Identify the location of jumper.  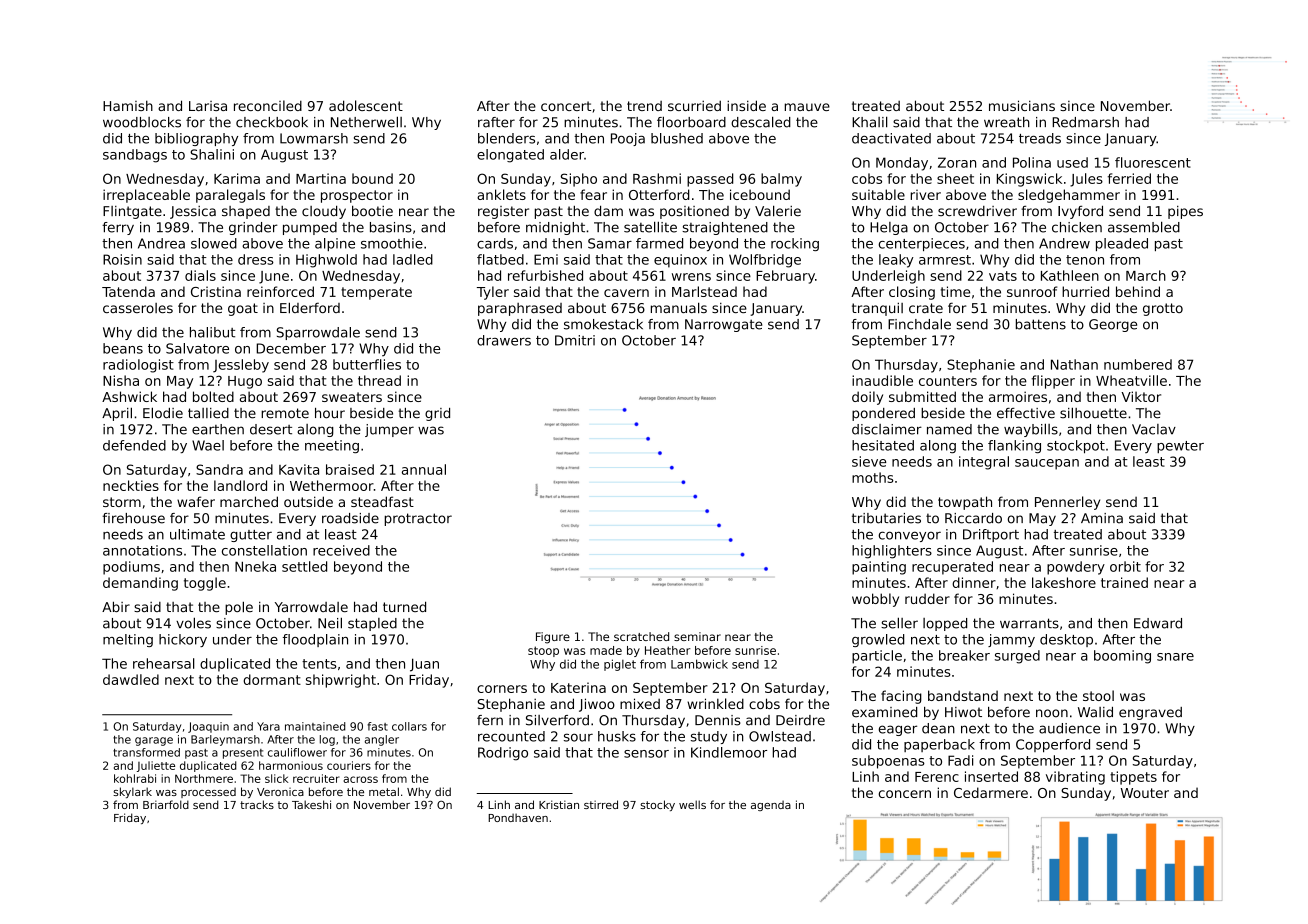
(389, 430).
